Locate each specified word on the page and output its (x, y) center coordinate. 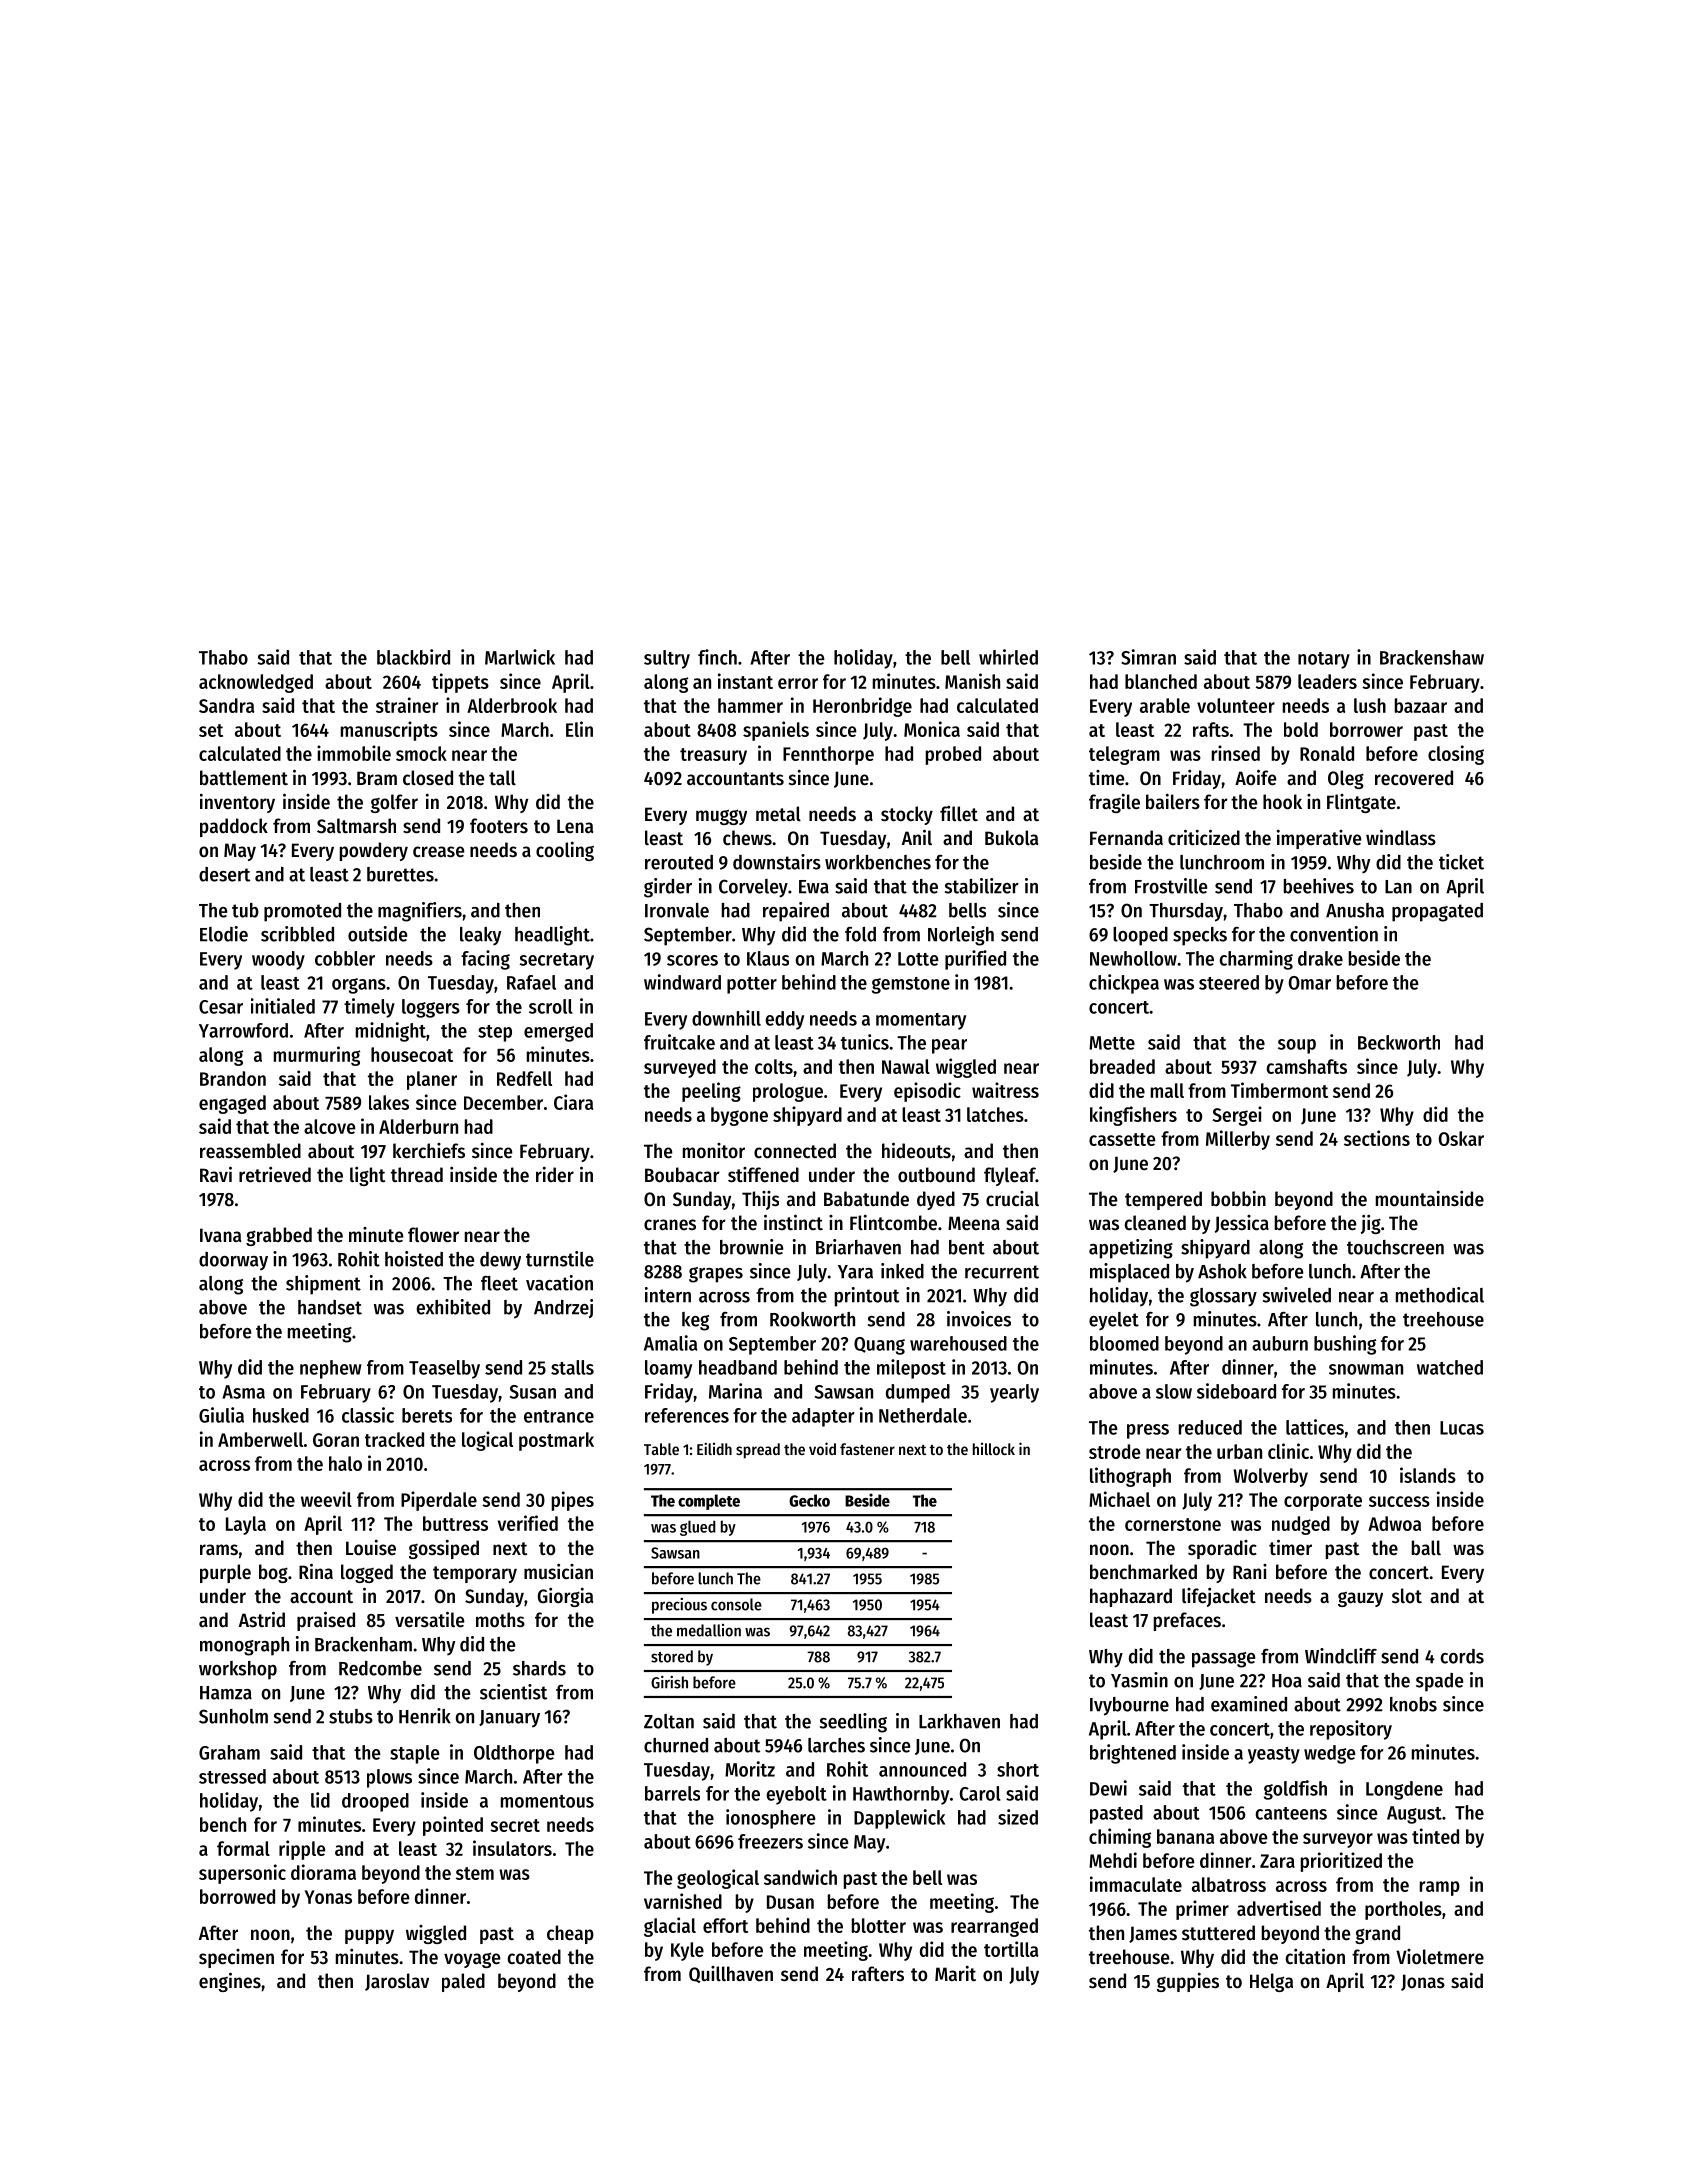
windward (682, 982)
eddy (784, 1020)
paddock (234, 827)
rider (555, 1175)
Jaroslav (397, 1982)
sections (1377, 1138)
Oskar (1461, 1138)
